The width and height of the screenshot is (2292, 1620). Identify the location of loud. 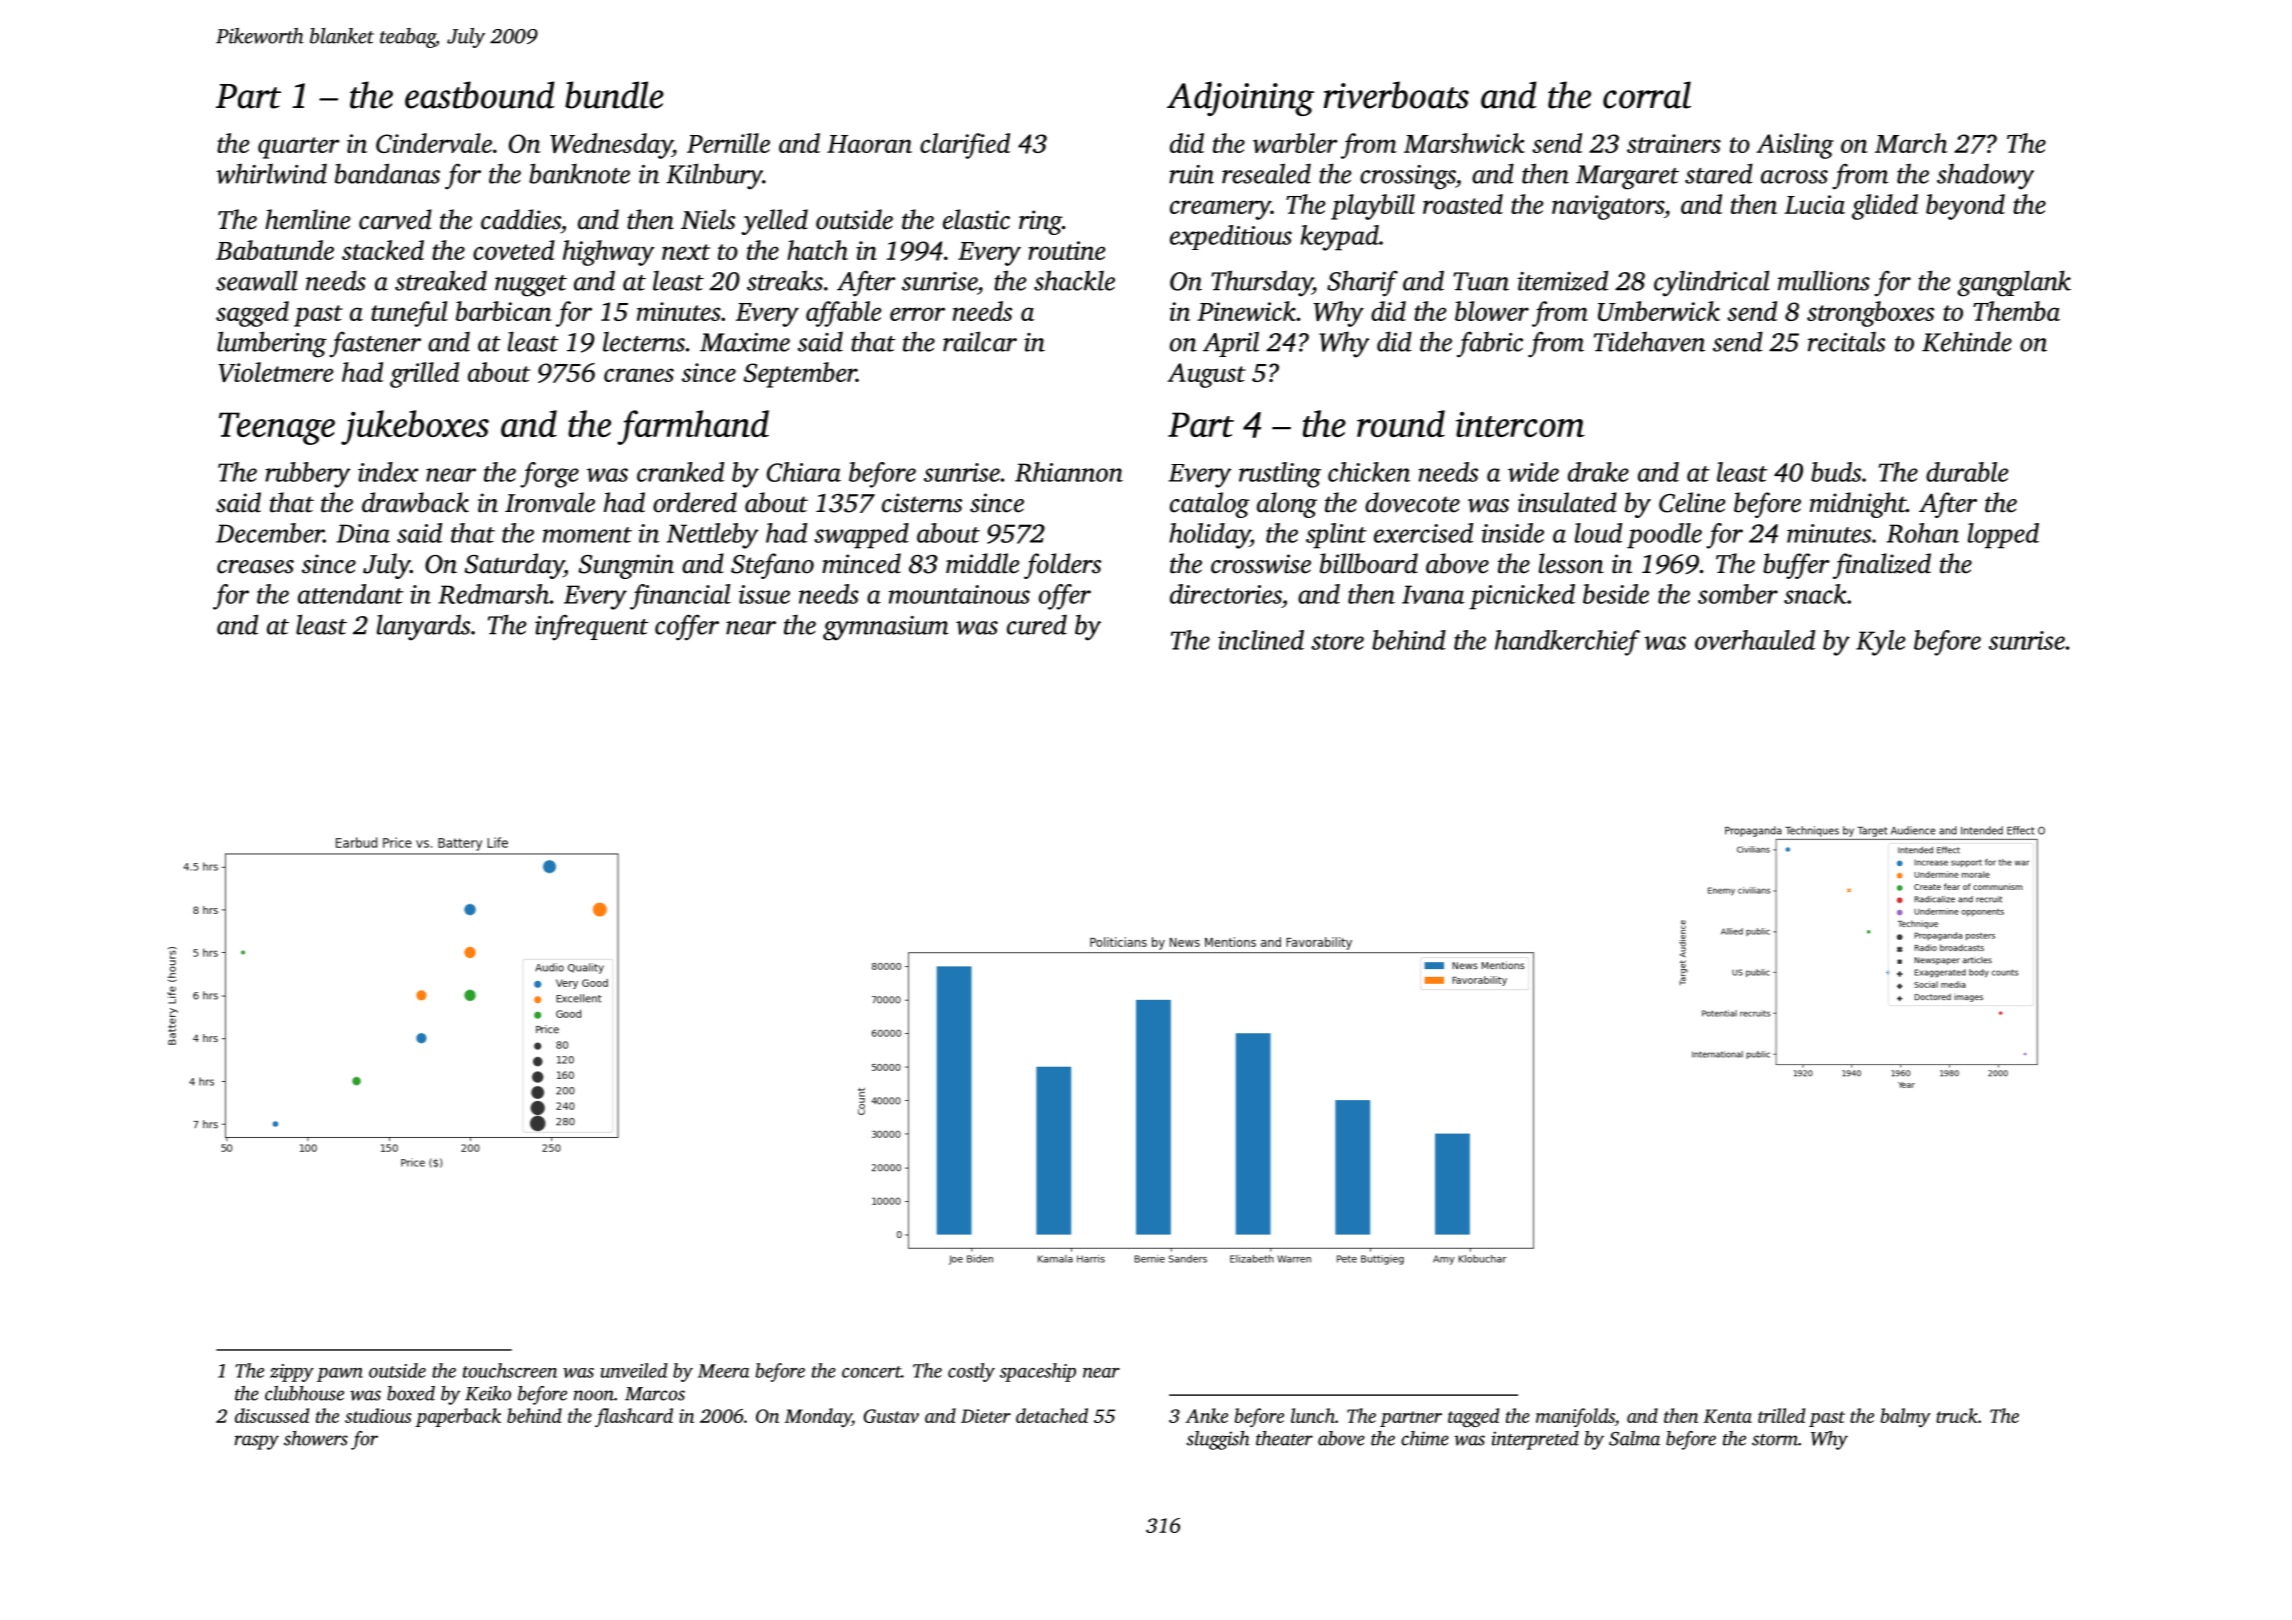
(1598, 533).
